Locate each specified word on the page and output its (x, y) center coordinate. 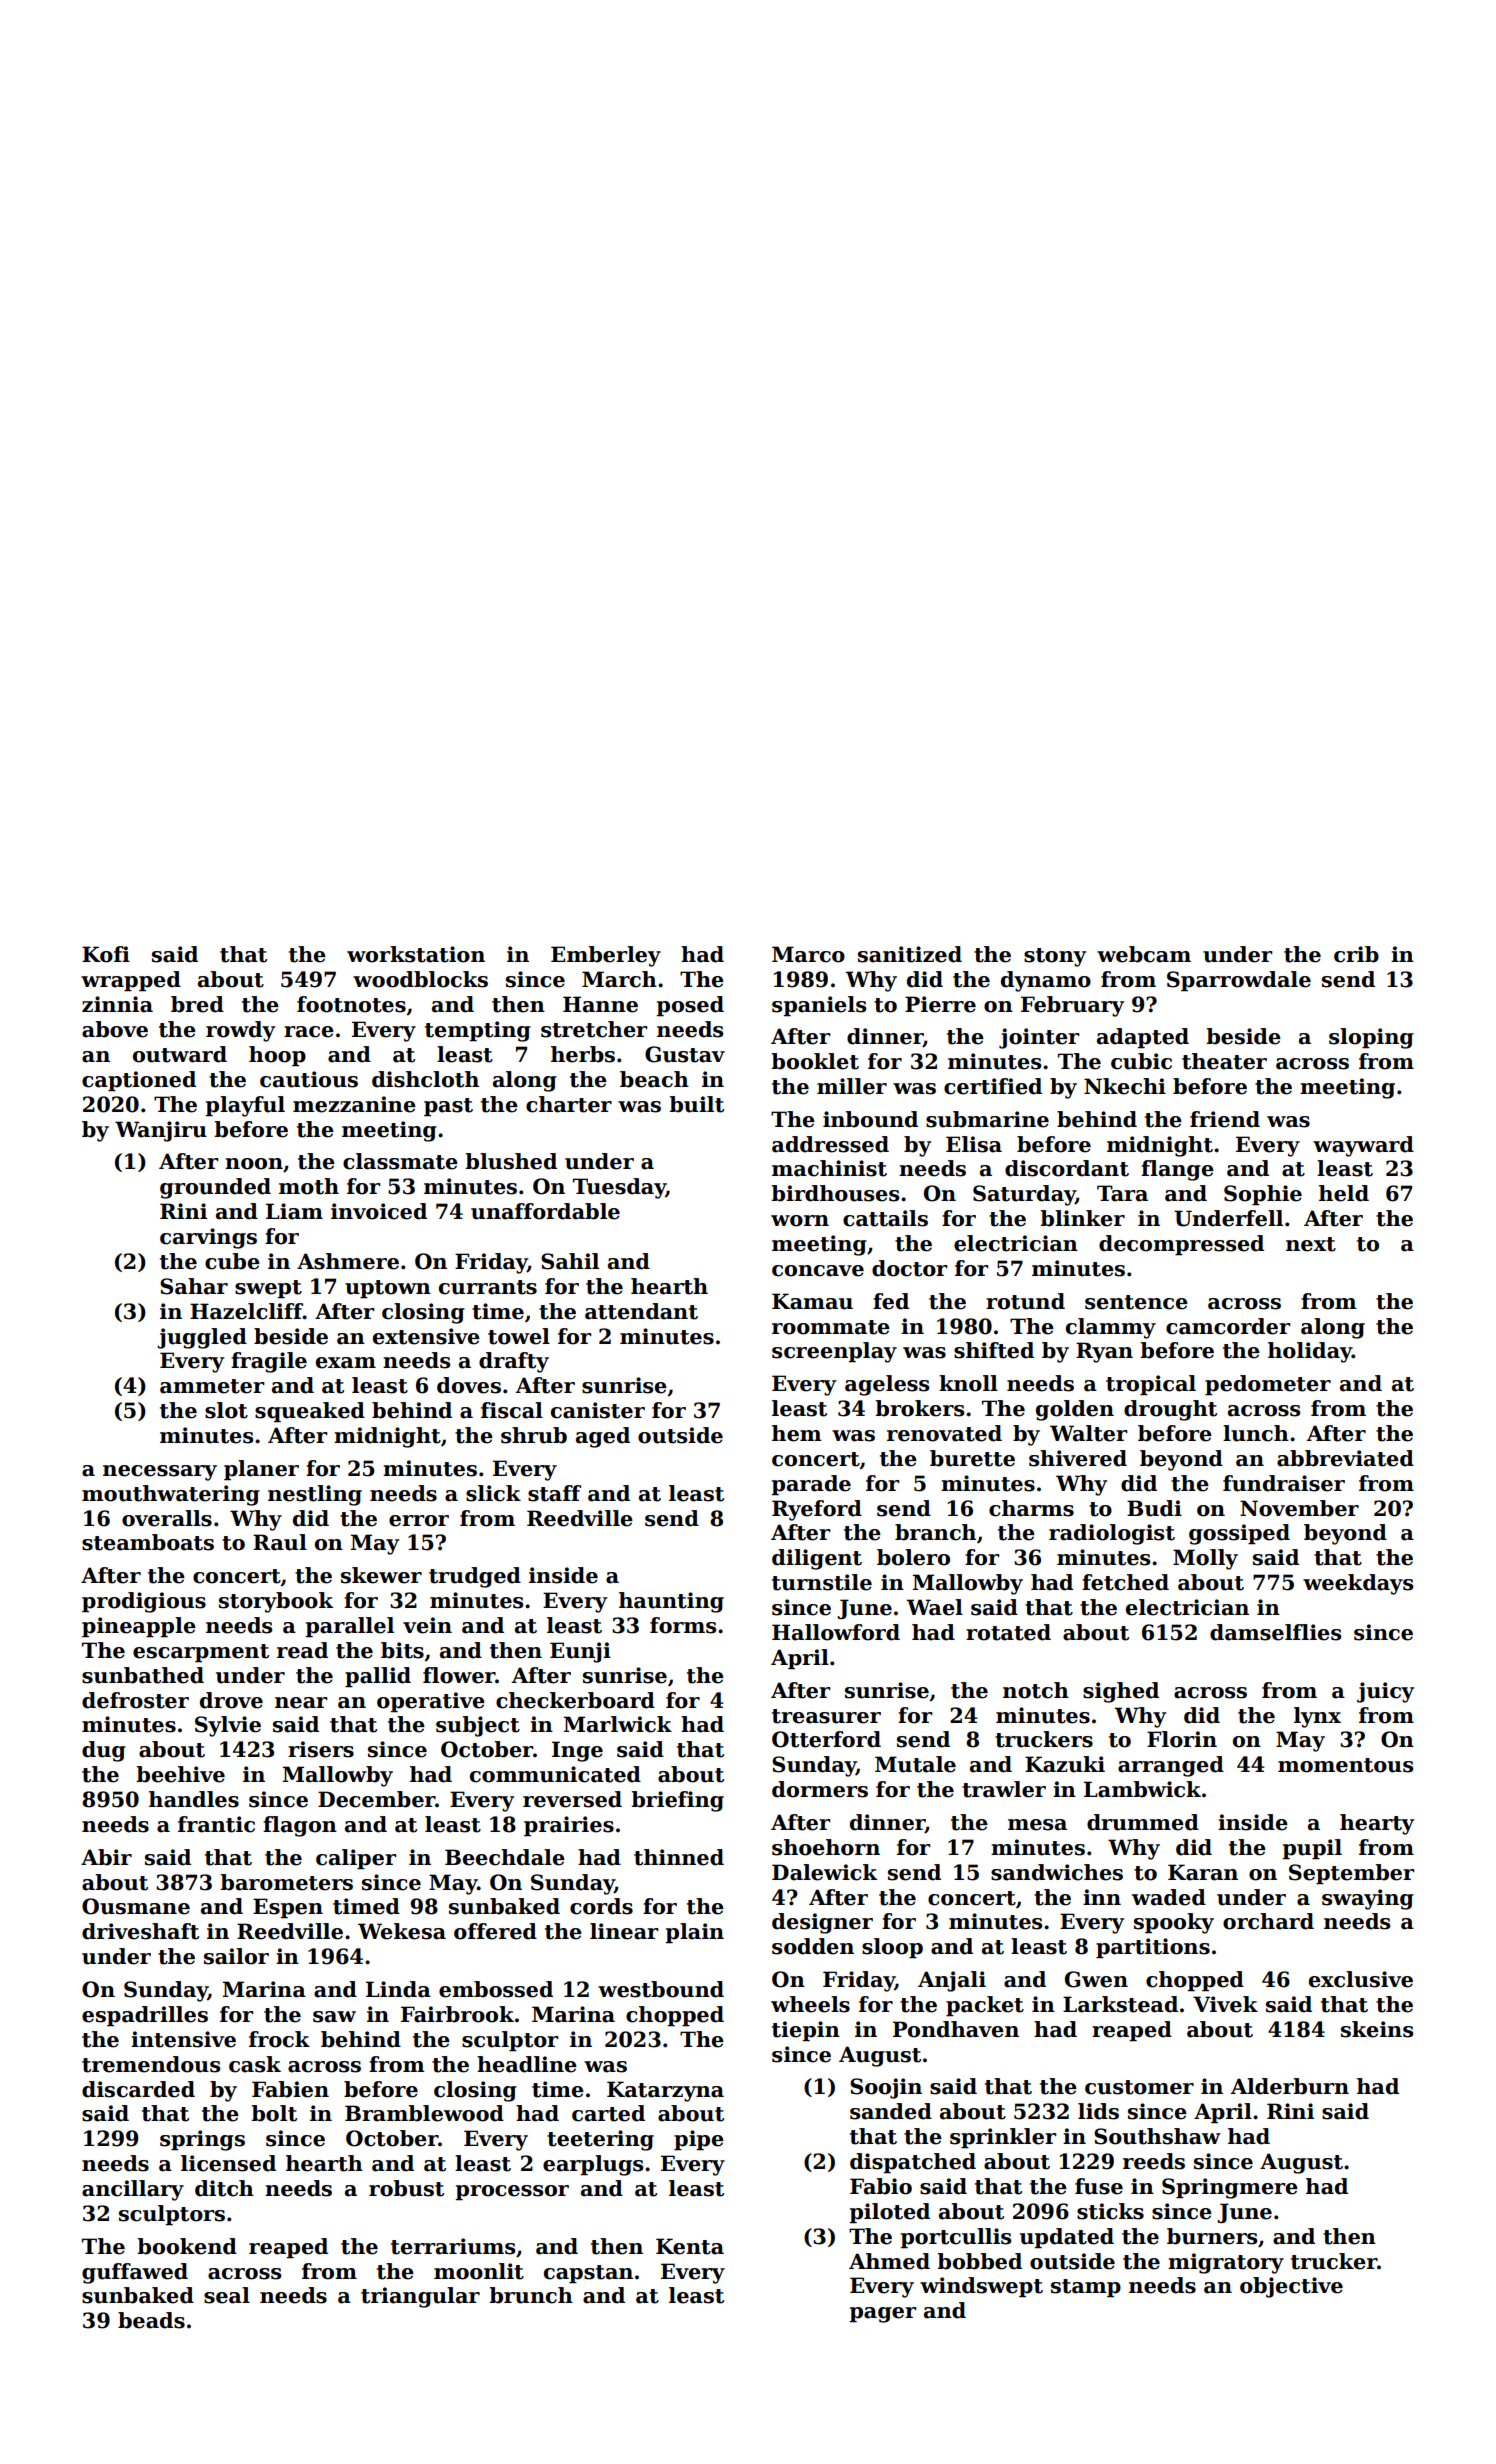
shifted (994, 1350)
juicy (1385, 1692)
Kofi (106, 954)
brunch (531, 2295)
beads (151, 2320)
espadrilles (145, 2016)
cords (601, 1906)
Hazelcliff (246, 1311)
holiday (1310, 1352)
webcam (1144, 954)
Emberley (606, 956)
